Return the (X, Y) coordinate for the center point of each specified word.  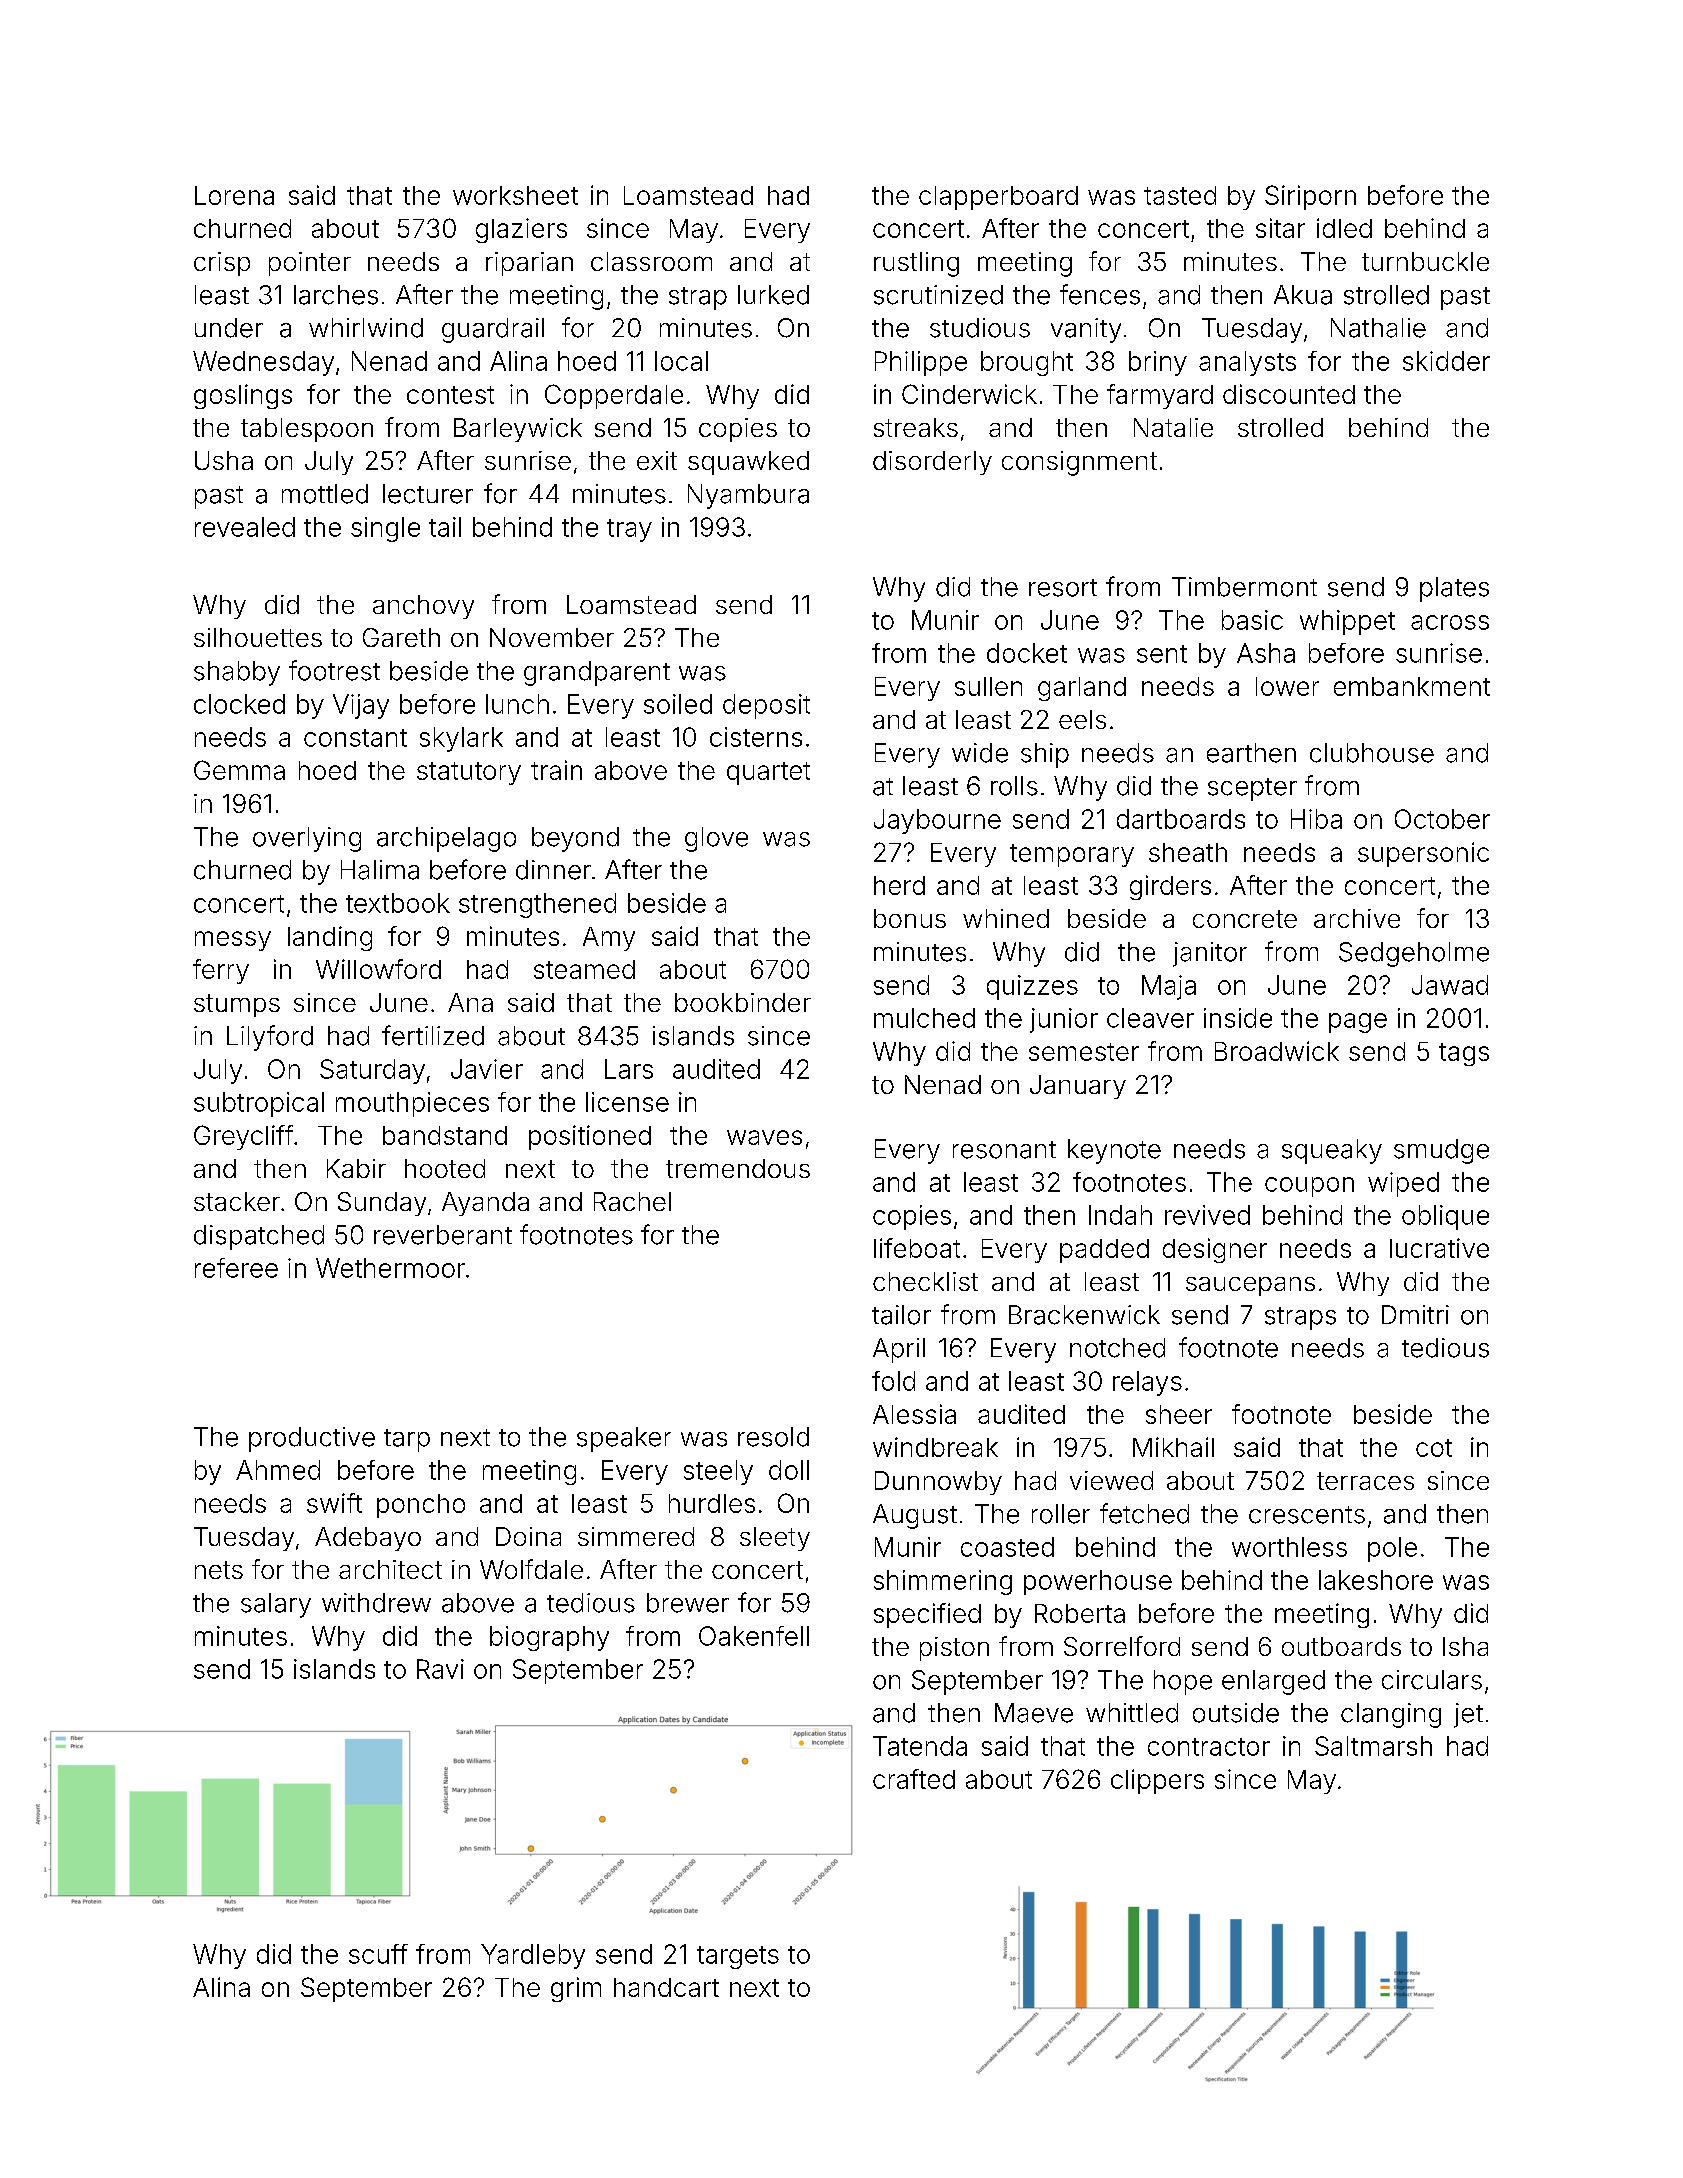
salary (276, 1605)
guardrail (493, 330)
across (1450, 622)
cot (1434, 1448)
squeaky (1332, 1151)
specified (927, 1615)
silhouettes (258, 637)
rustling (916, 264)
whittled (1132, 1713)
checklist (925, 1281)
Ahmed (278, 1470)
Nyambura (748, 496)
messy (233, 941)
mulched (924, 1018)
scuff (378, 1954)
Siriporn (1310, 197)
